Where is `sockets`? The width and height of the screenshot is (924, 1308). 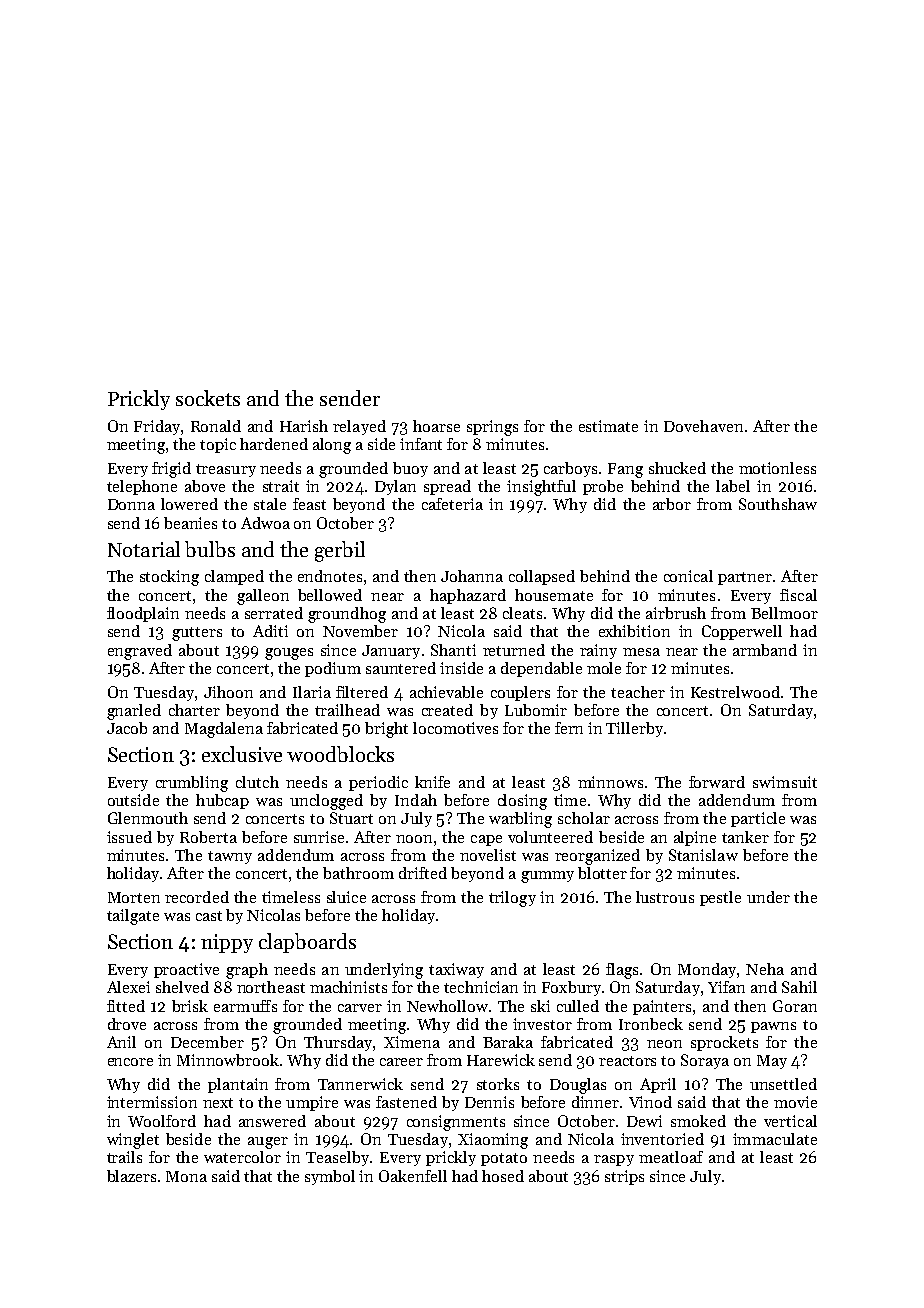 sockets is located at coordinates (208, 398).
